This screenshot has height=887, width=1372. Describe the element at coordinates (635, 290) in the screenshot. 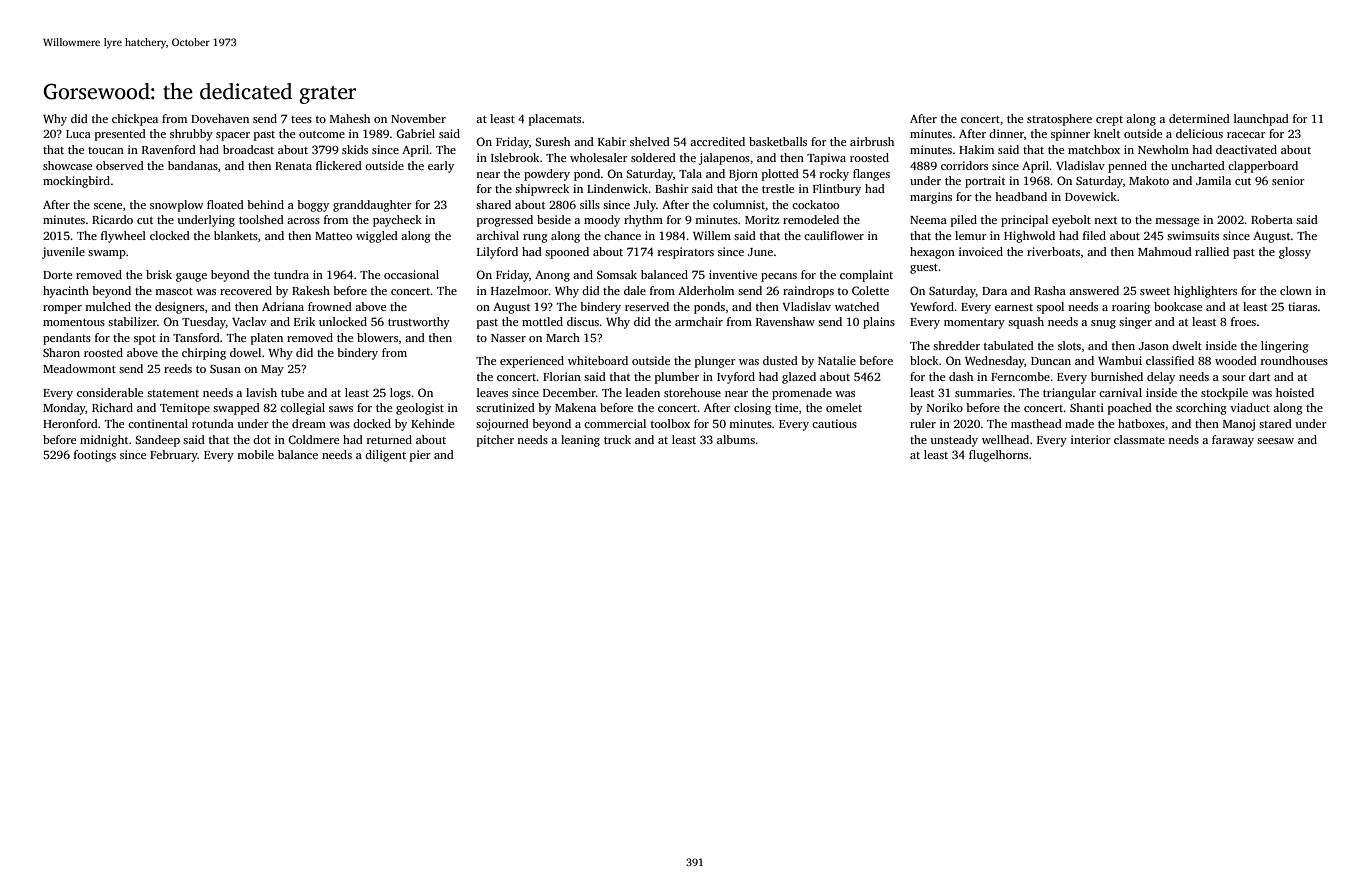

I see `dale` at that location.
